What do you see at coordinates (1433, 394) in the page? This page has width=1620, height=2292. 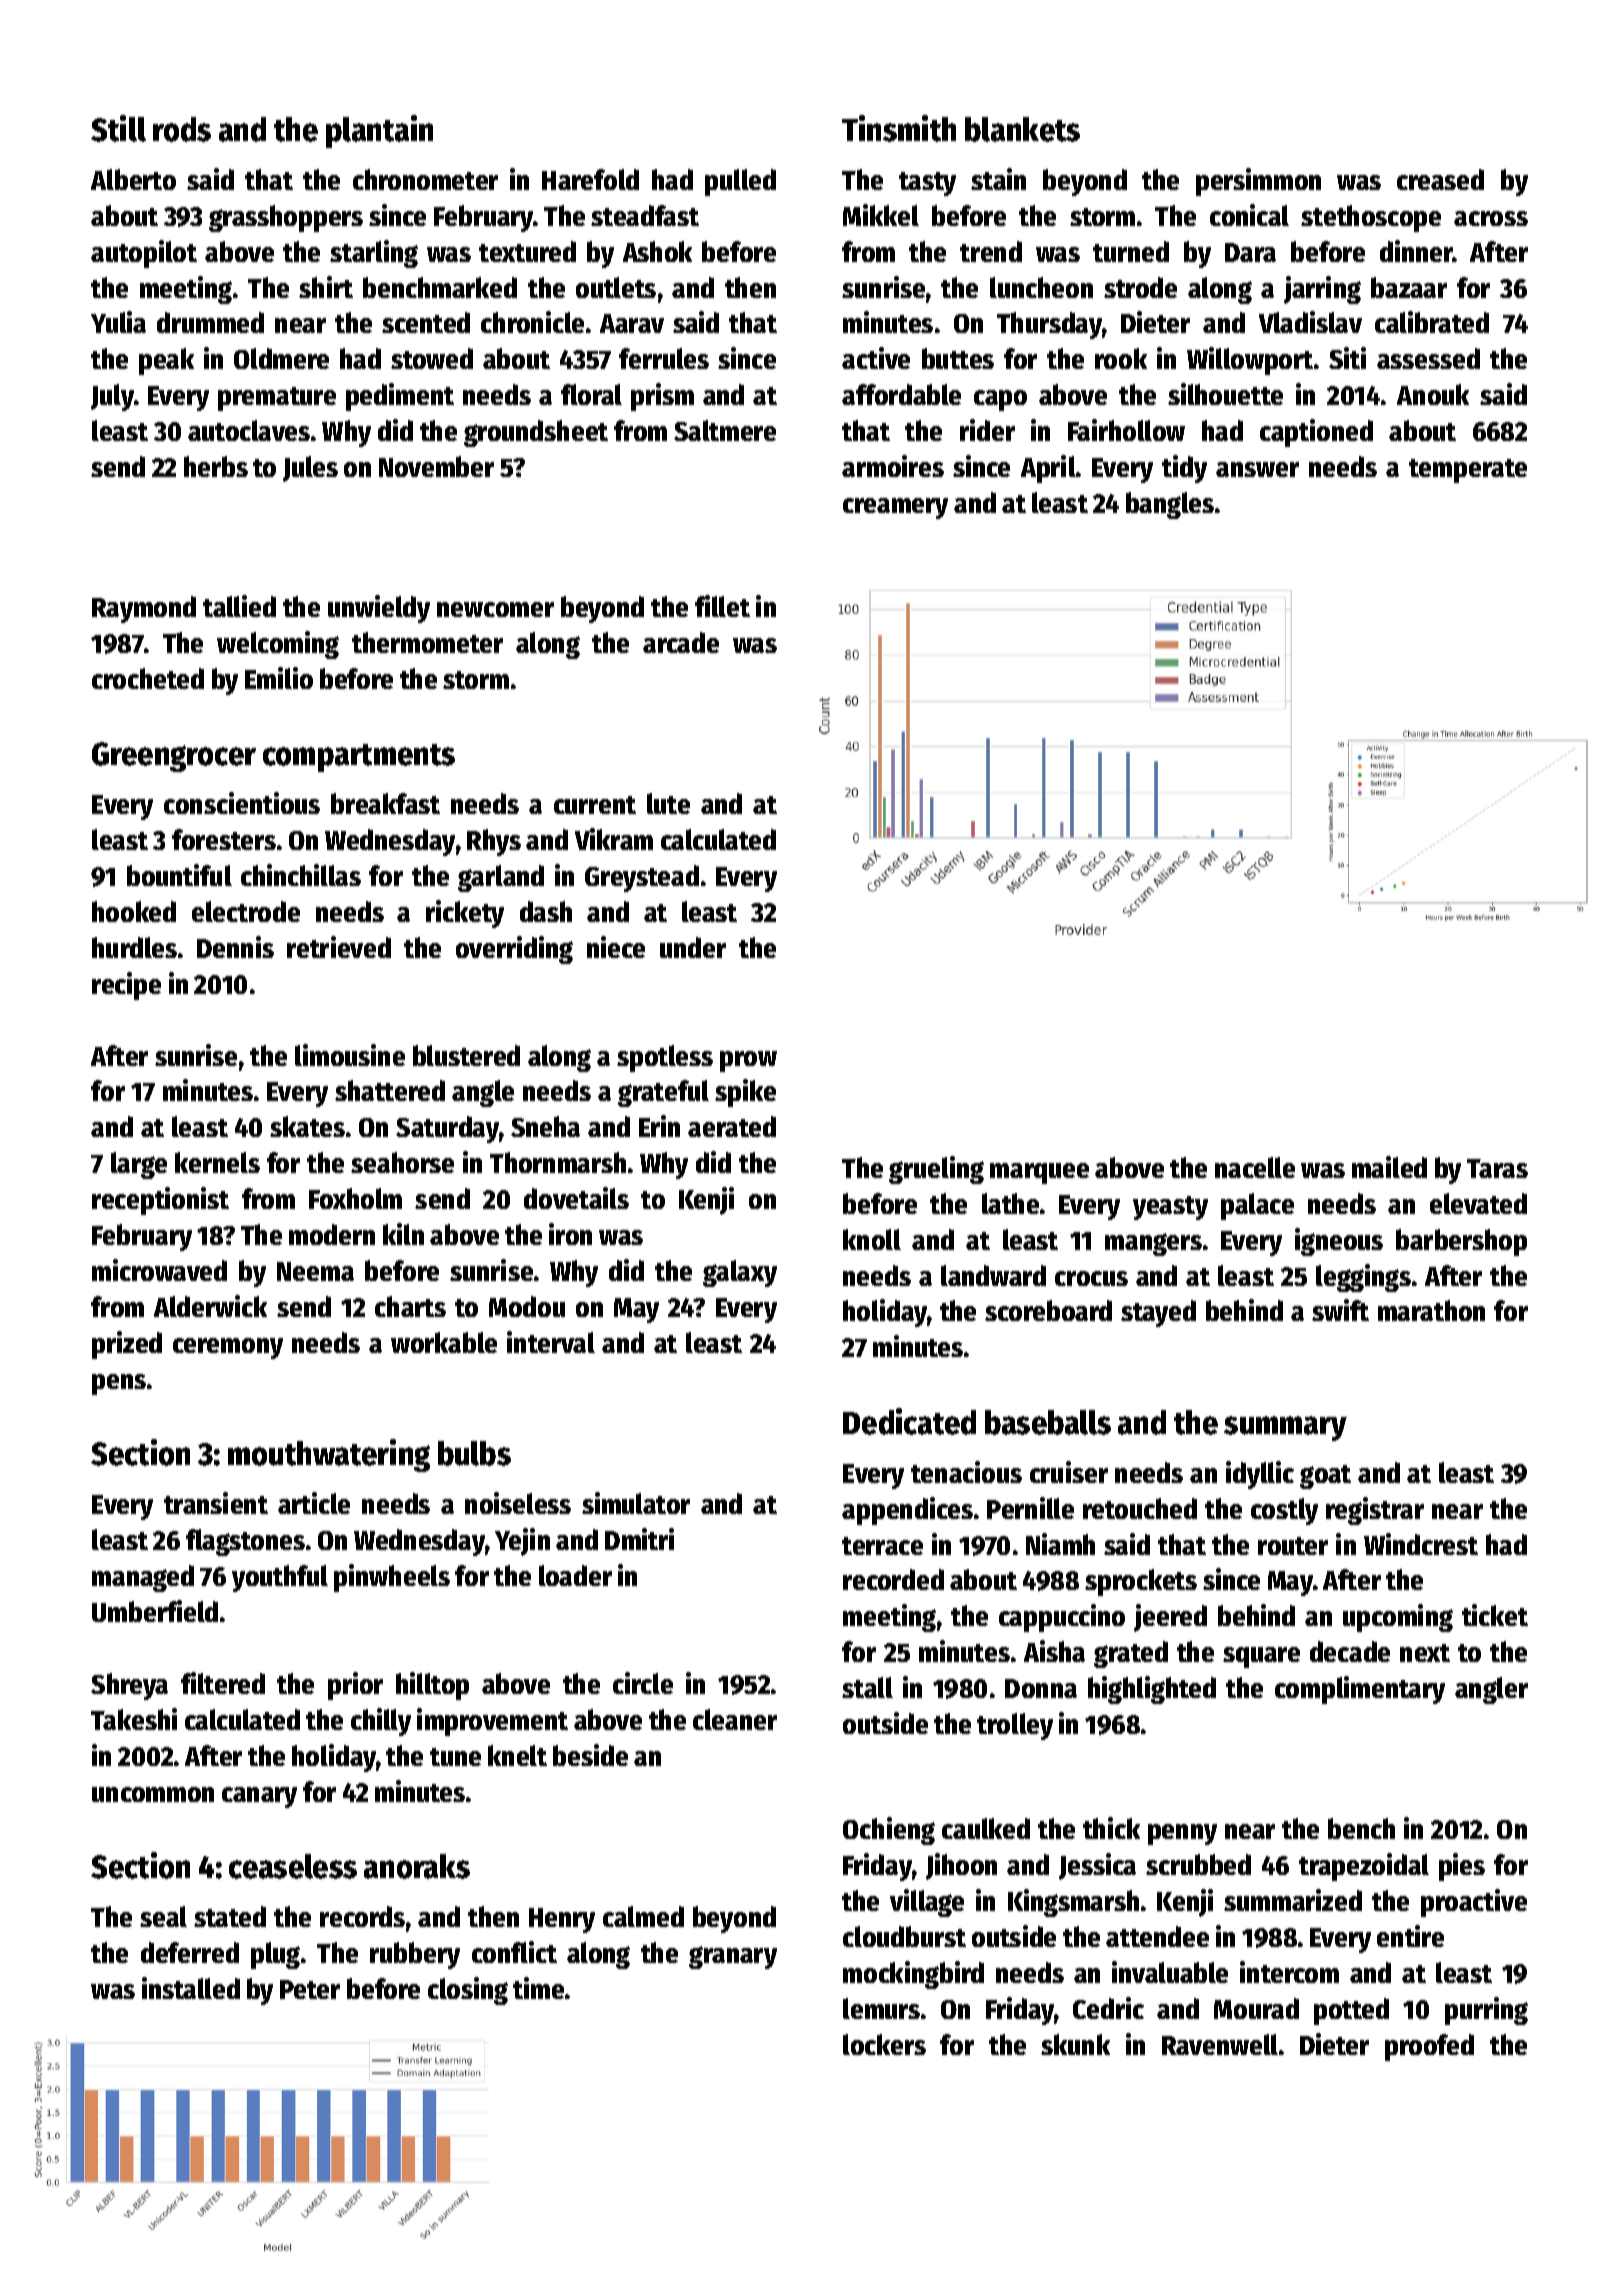 I see `Anouk` at bounding box center [1433, 394].
